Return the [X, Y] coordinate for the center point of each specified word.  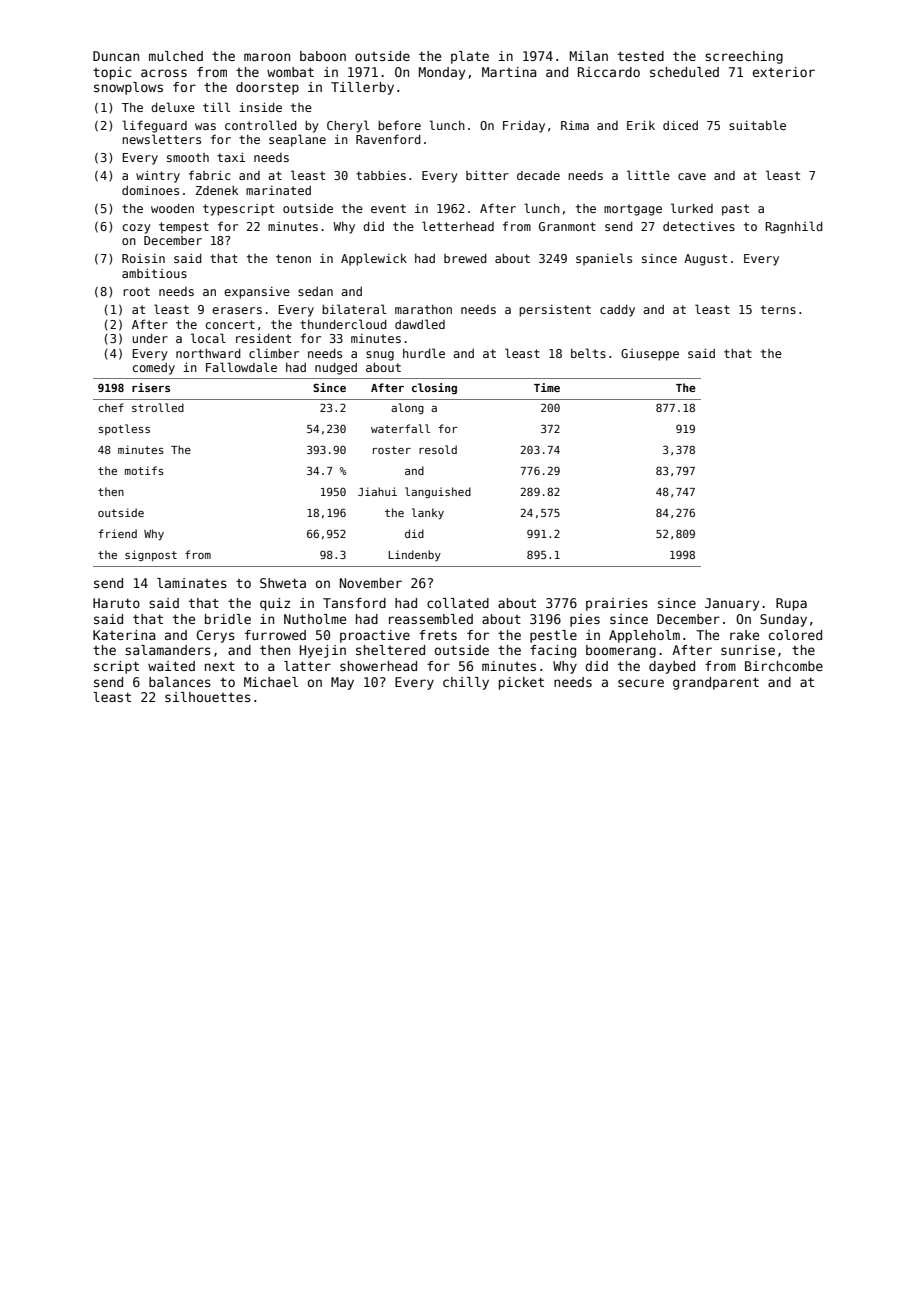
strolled [158, 407]
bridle [228, 619]
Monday [442, 73]
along [407, 408]
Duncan [116, 56]
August [705, 260]
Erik [641, 125]
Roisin [143, 258]
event [388, 208]
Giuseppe [650, 355]
